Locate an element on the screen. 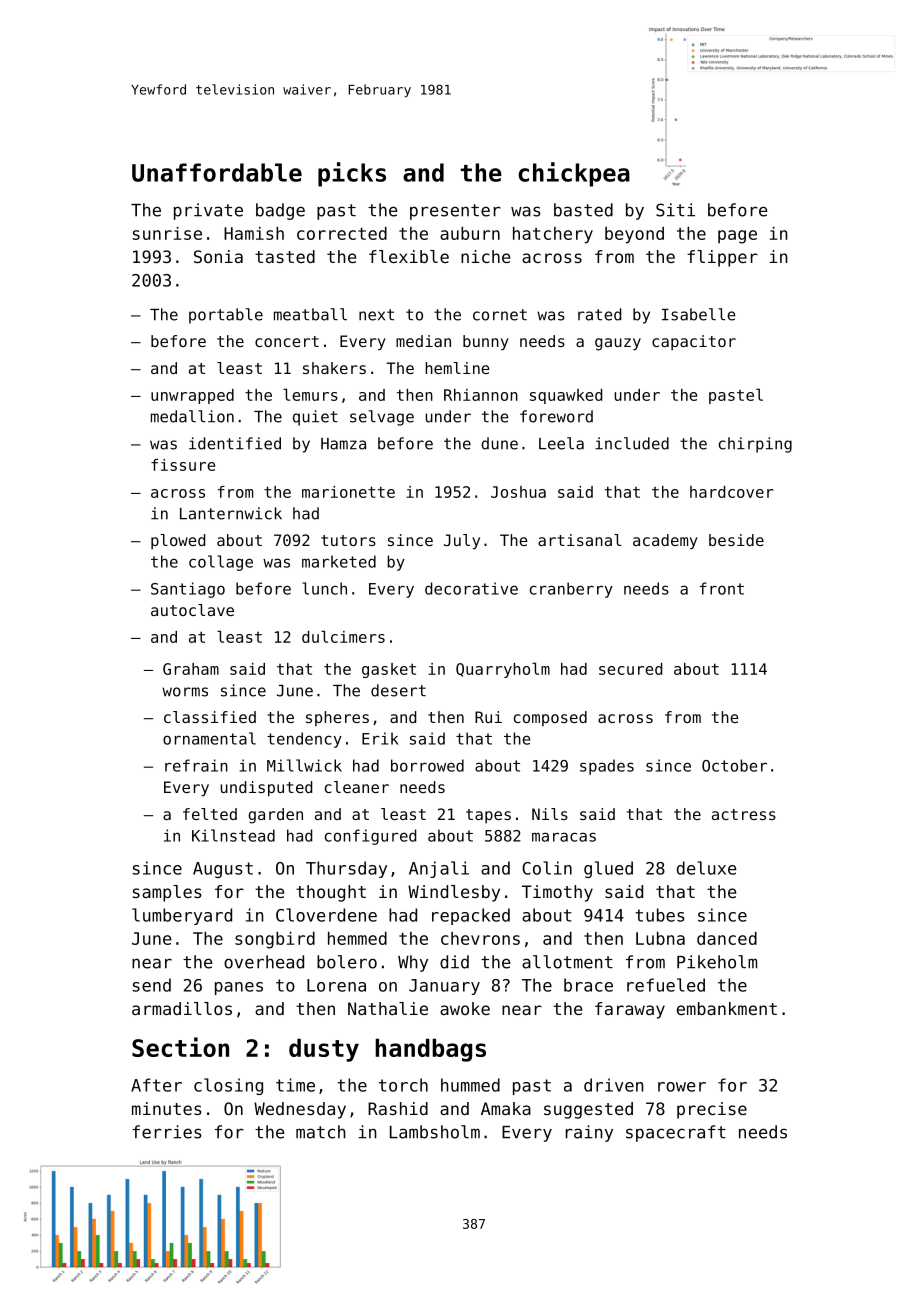  marionette is located at coordinates (348, 492).
